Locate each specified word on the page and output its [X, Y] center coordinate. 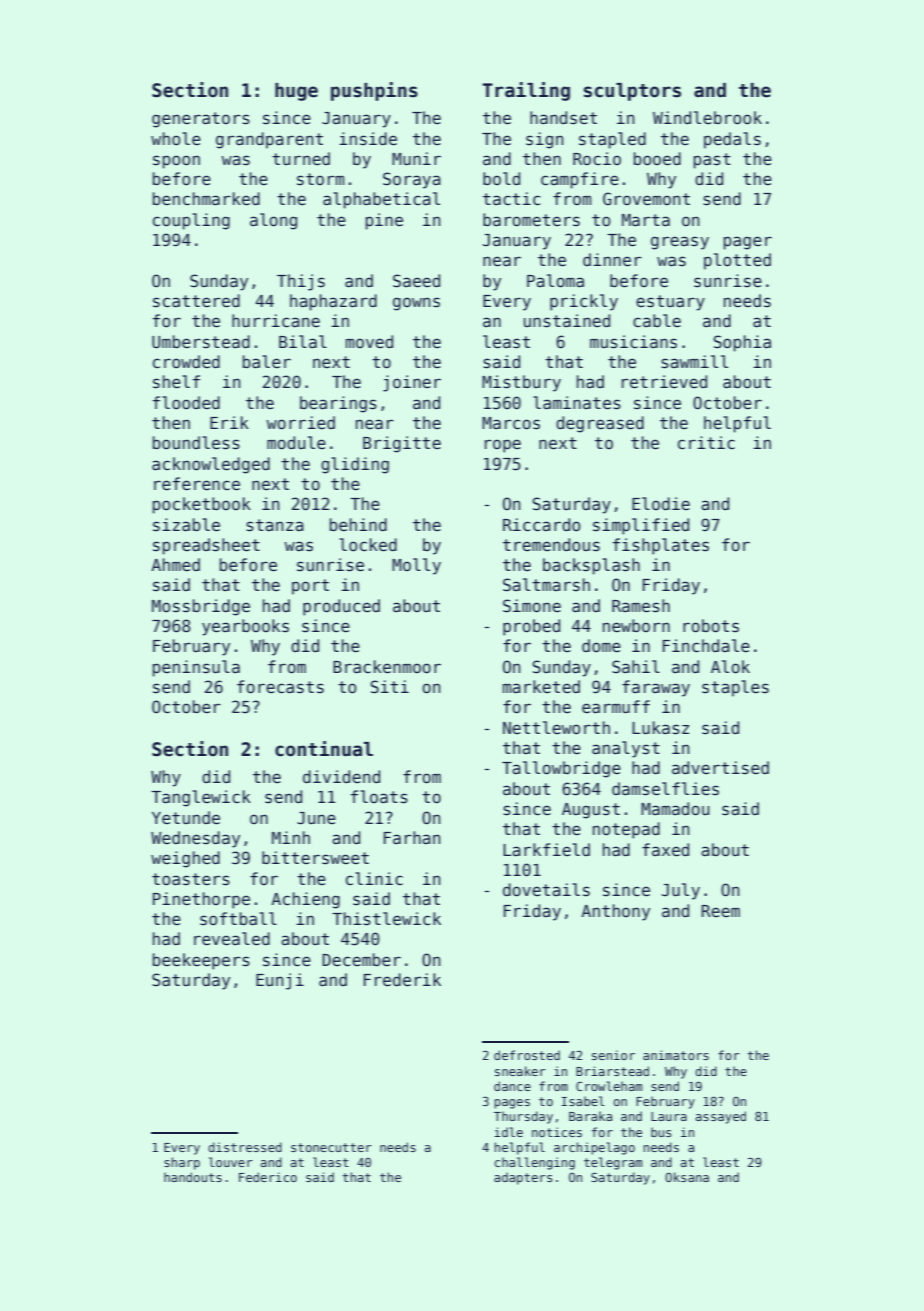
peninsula [196, 668]
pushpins [374, 91]
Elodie [661, 504]
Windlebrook [707, 118]
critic [706, 443]
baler [267, 362]
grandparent [269, 140]
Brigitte [402, 444]
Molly [416, 566]
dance [512, 1086]
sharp [182, 1163]
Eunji [280, 981]
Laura [669, 1116]
